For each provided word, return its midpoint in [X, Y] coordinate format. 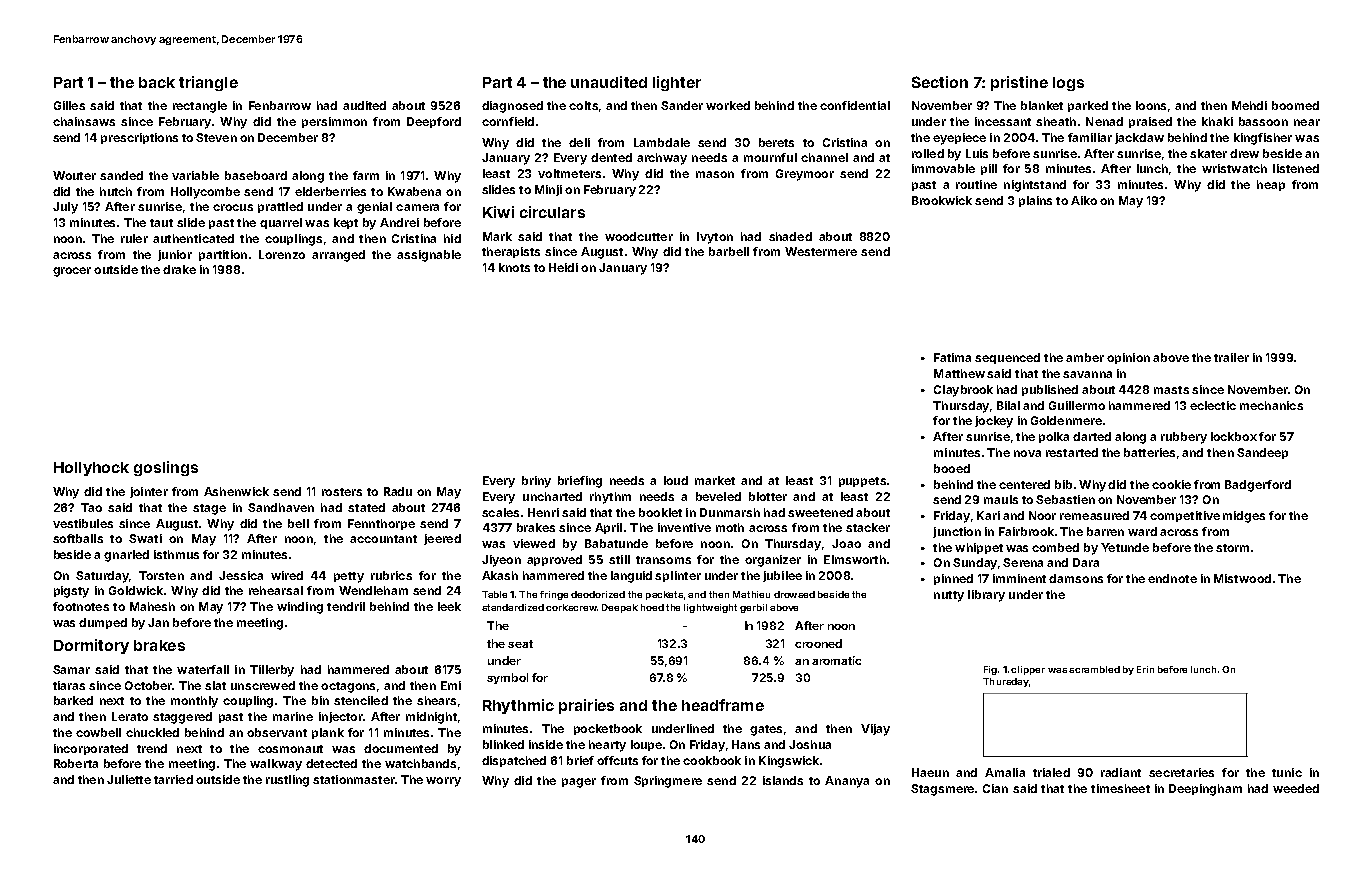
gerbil [753, 608]
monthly [194, 702]
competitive [1185, 516]
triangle [208, 83]
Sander [682, 105]
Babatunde [616, 543]
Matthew [959, 373]
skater [1208, 153]
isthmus [176, 554]
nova [1027, 453]
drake [179, 269]
